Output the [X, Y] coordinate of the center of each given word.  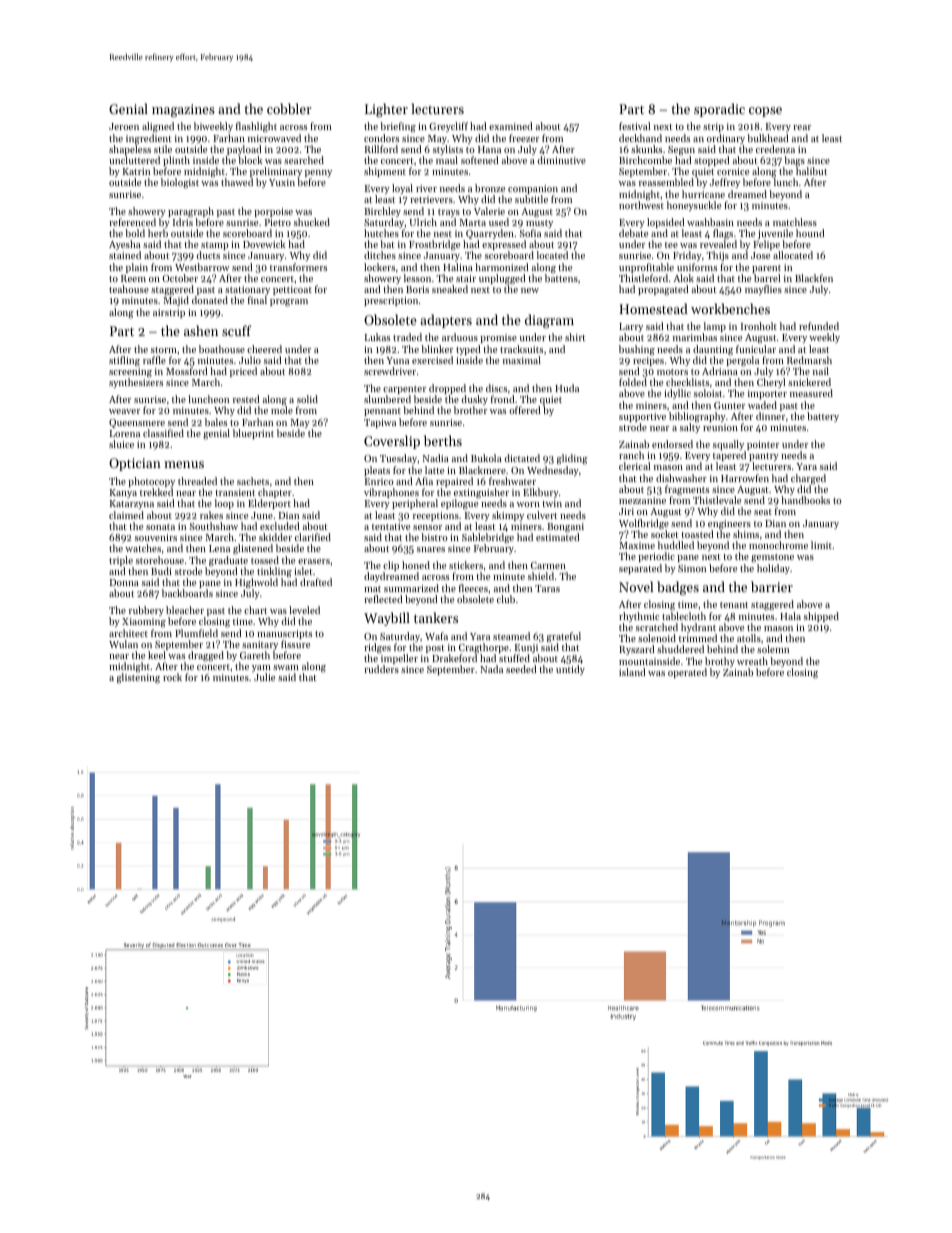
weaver [124, 411]
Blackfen [814, 278]
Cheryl [771, 383]
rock [172, 677]
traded [407, 337]
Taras [547, 588]
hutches [381, 233]
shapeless [130, 150]
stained [125, 255]
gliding [572, 459]
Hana [489, 149]
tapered [729, 457]
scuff [236, 330]
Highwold [256, 583]
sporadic [719, 110]
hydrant [698, 628]
